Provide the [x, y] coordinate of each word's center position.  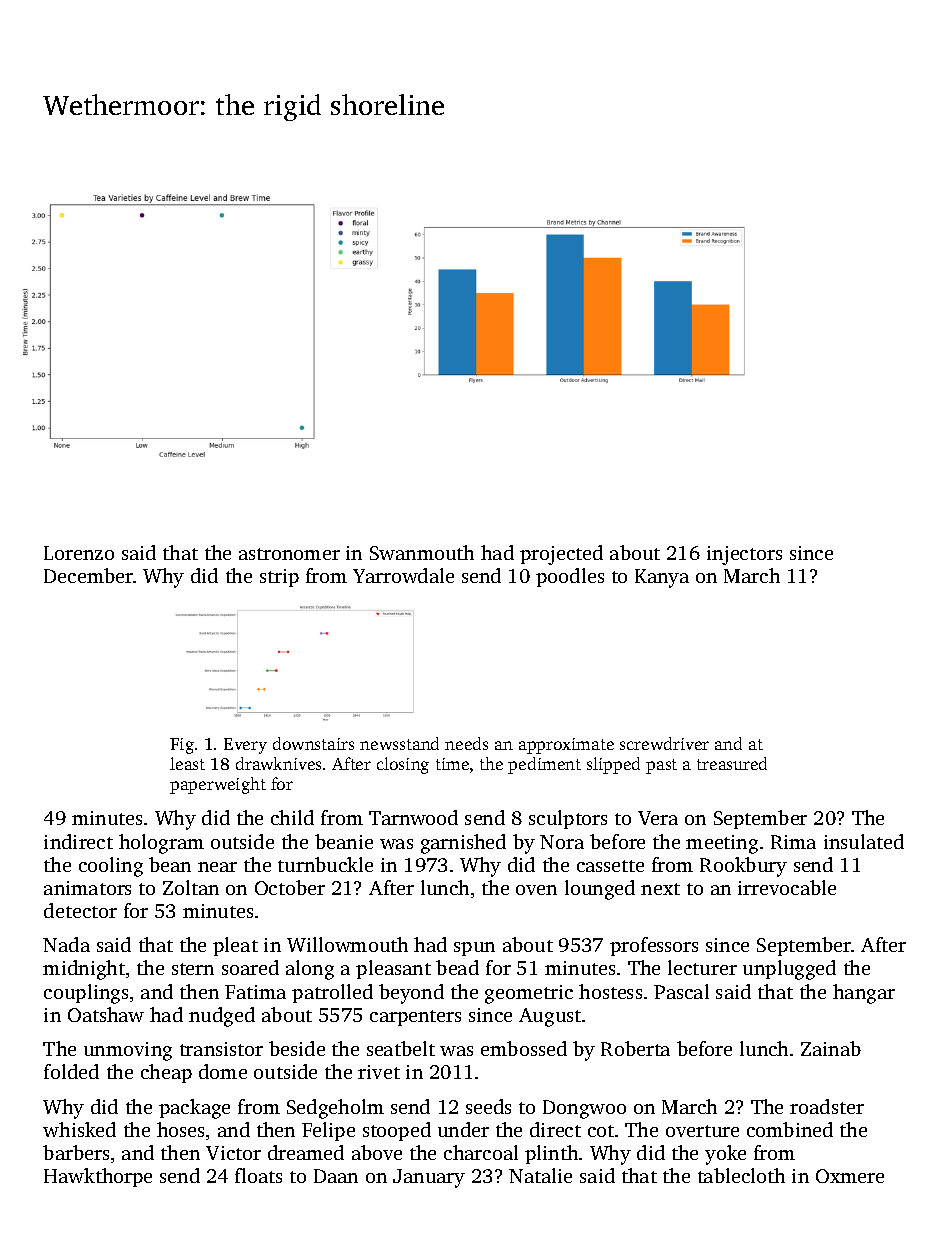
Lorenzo [79, 553]
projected [561, 555]
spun [474, 949]
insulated [864, 841]
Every [245, 746]
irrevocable [787, 887]
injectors [744, 555]
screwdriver [664, 743]
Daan [336, 1176]
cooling [111, 867]
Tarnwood [413, 817]
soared [250, 967]
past [661, 766]
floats [258, 1175]
